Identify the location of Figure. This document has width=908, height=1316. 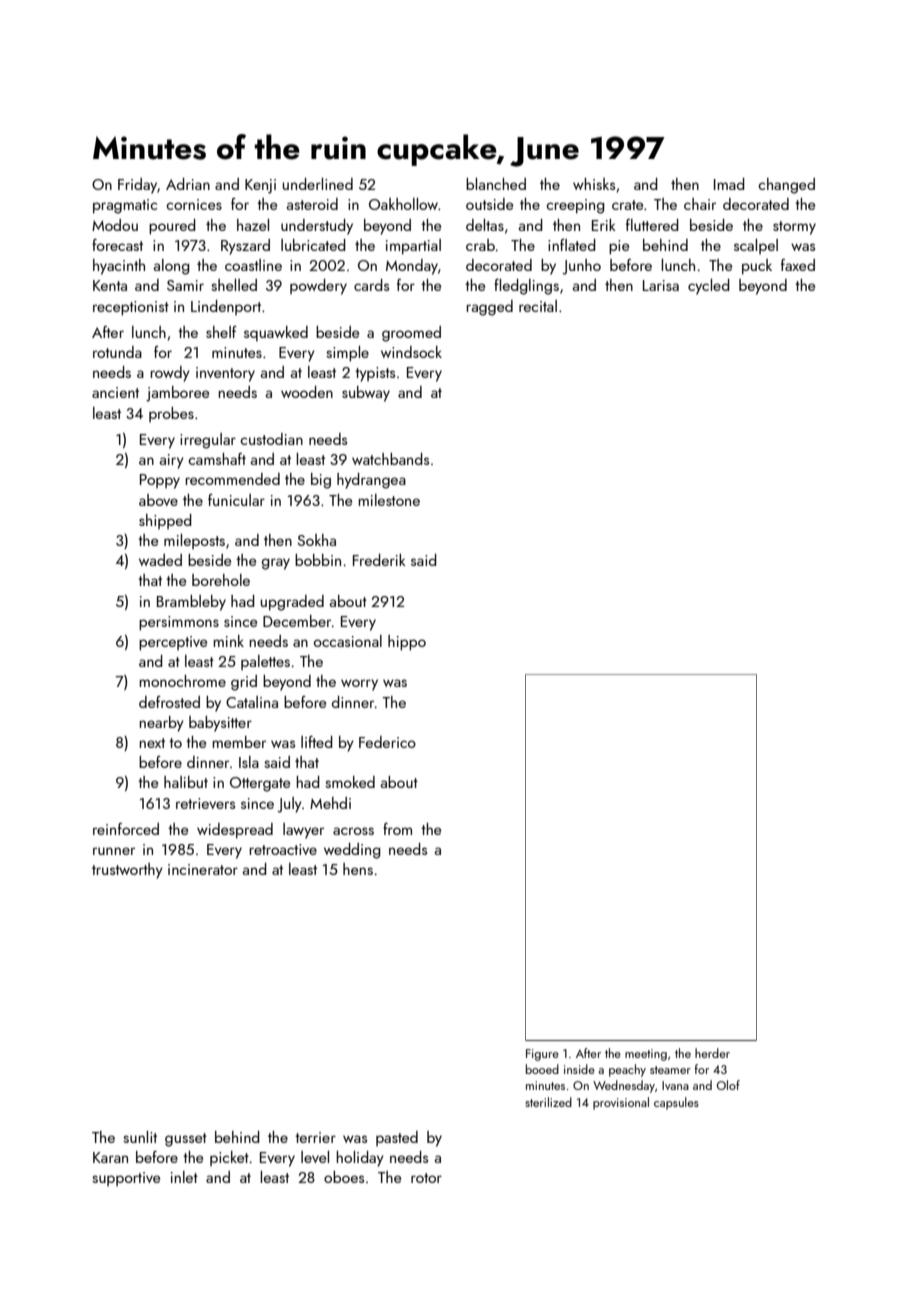
(542, 1055).
